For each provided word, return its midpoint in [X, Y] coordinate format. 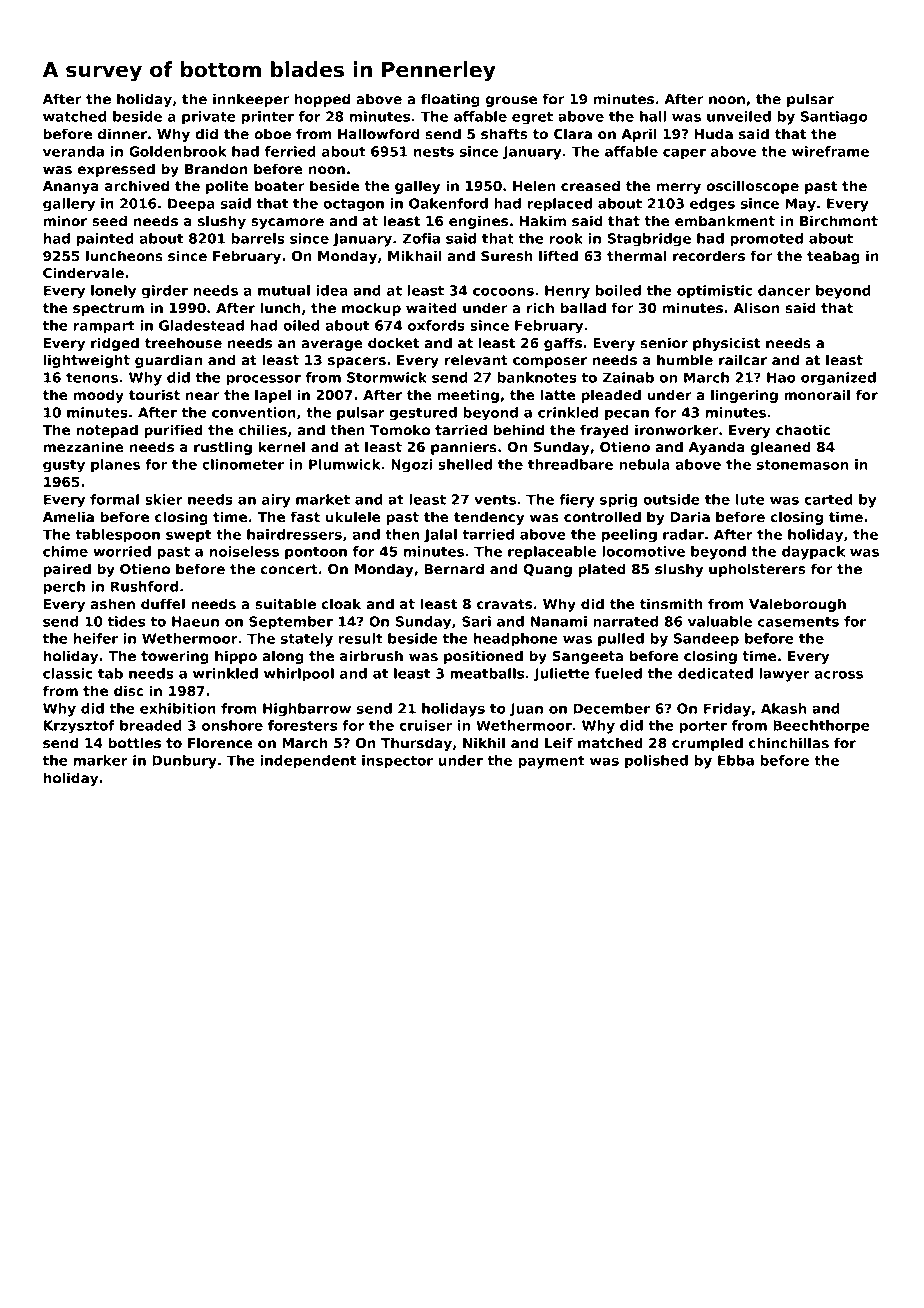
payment [551, 762]
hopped [322, 100]
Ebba [736, 760]
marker [100, 760]
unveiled [739, 116]
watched [75, 116]
